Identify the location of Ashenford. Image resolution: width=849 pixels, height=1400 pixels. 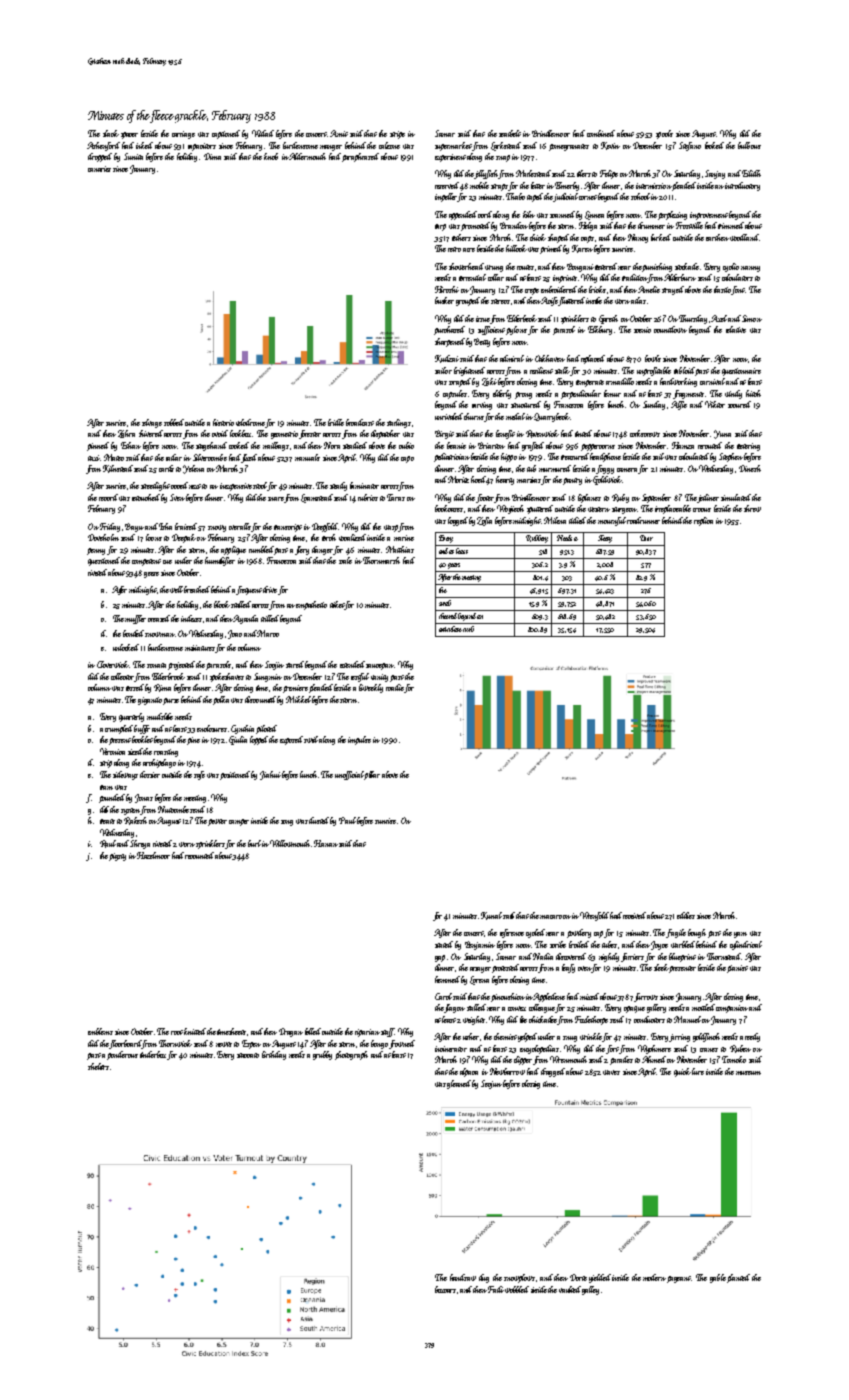
(103, 146).
